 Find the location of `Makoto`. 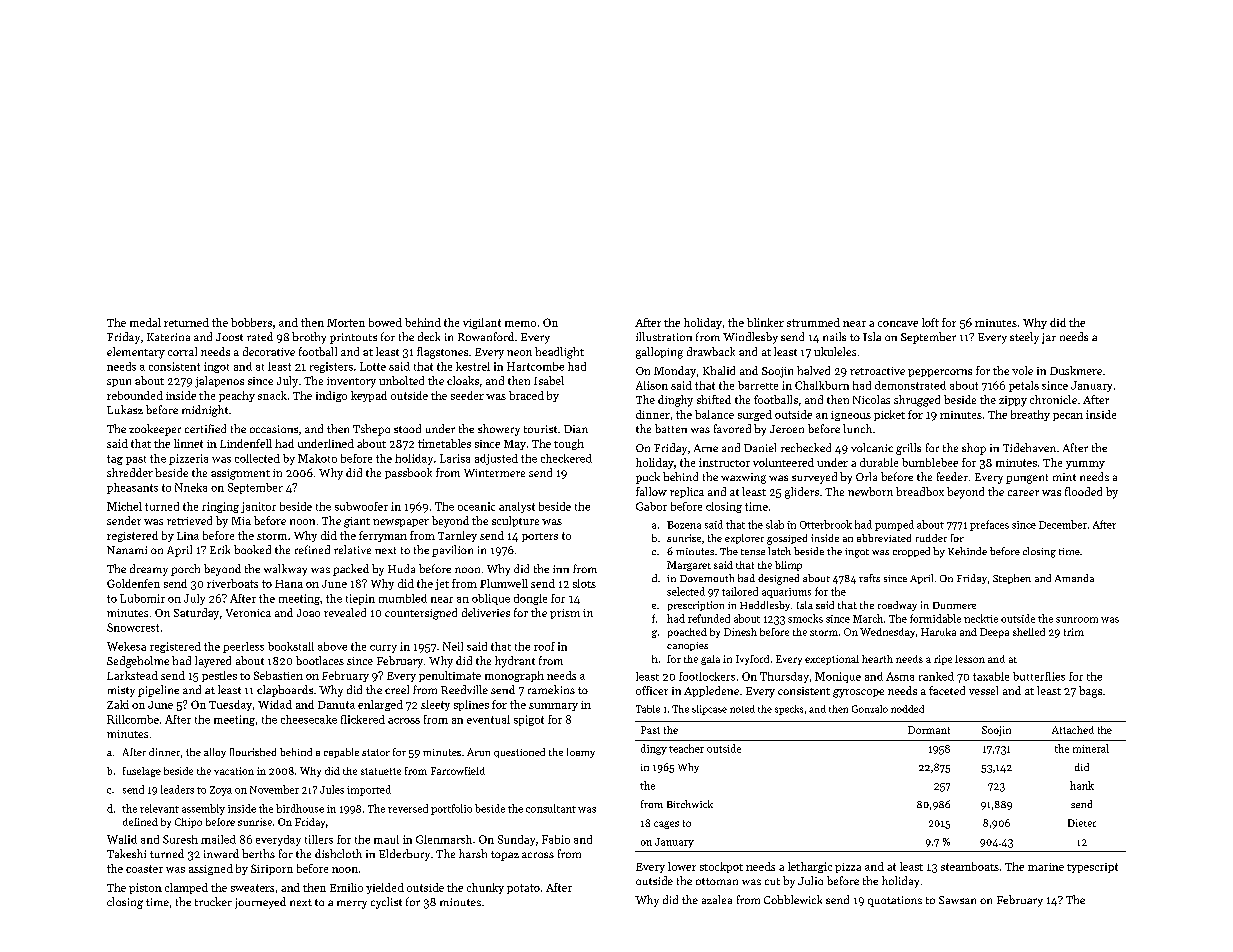

Makoto is located at coordinates (317, 458).
